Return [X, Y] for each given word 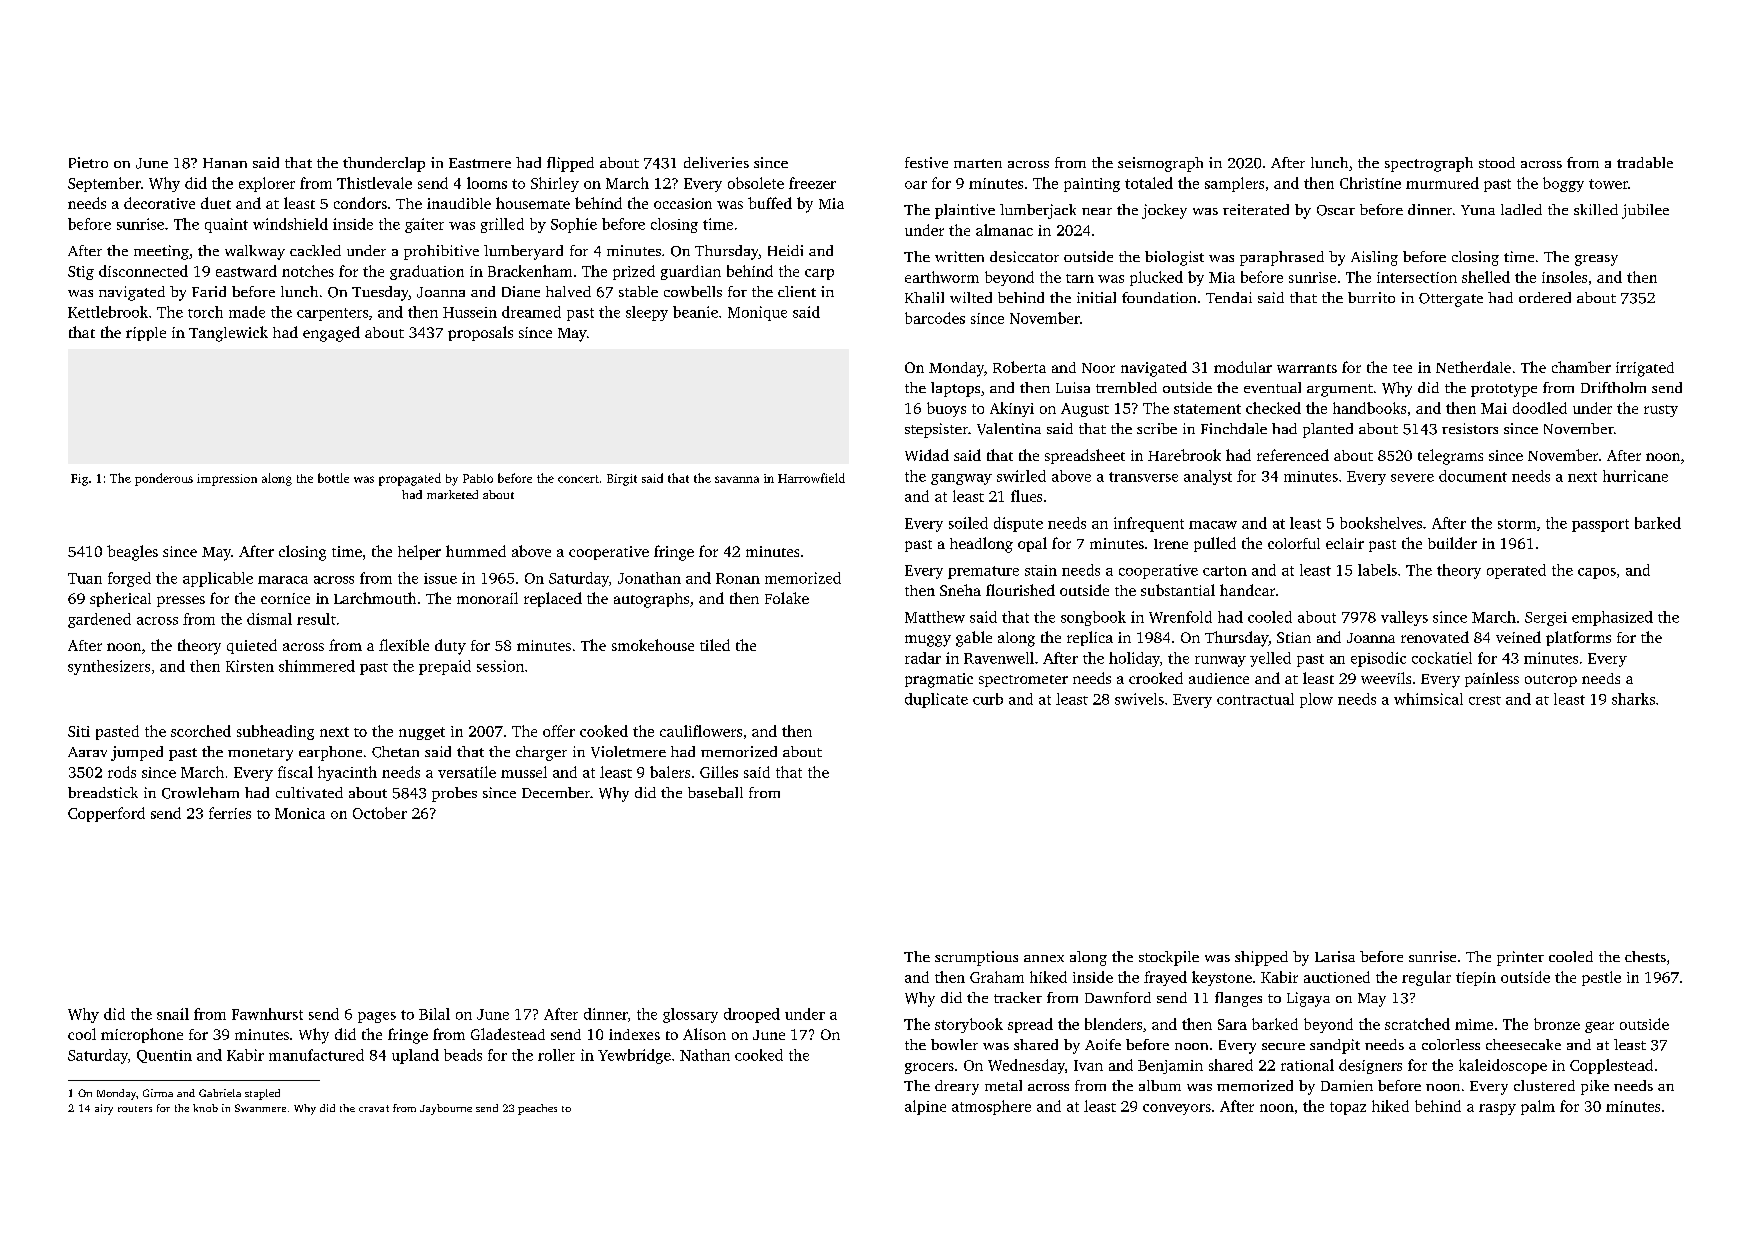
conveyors [1177, 1109]
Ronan [738, 578]
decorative [159, 203]
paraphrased [1282, 258]
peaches [537, 1109]
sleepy [647, 313]
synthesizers [109, 667]
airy [104, 1109]
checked [1273, 408]
